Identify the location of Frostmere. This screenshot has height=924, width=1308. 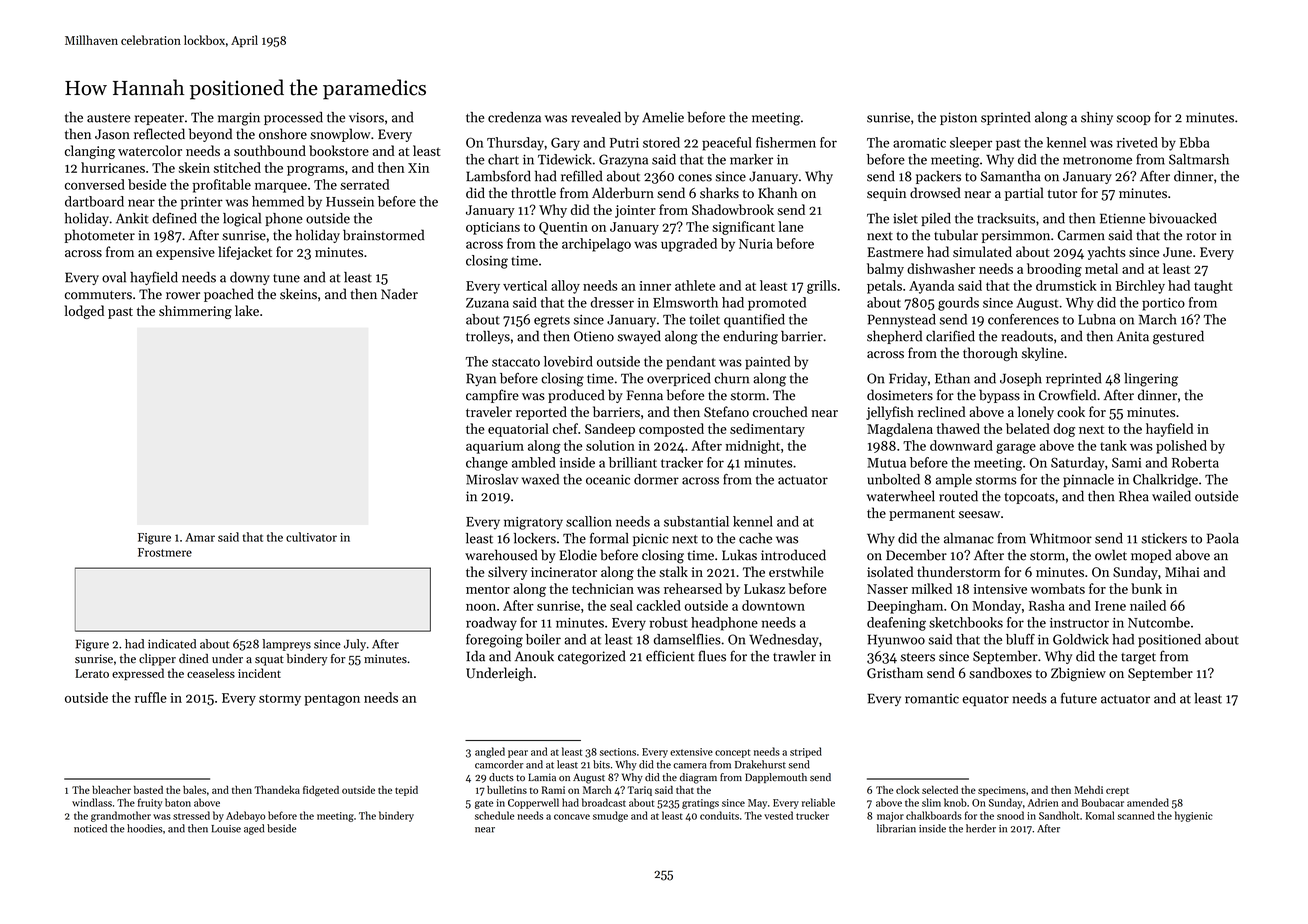
(165, 552).
